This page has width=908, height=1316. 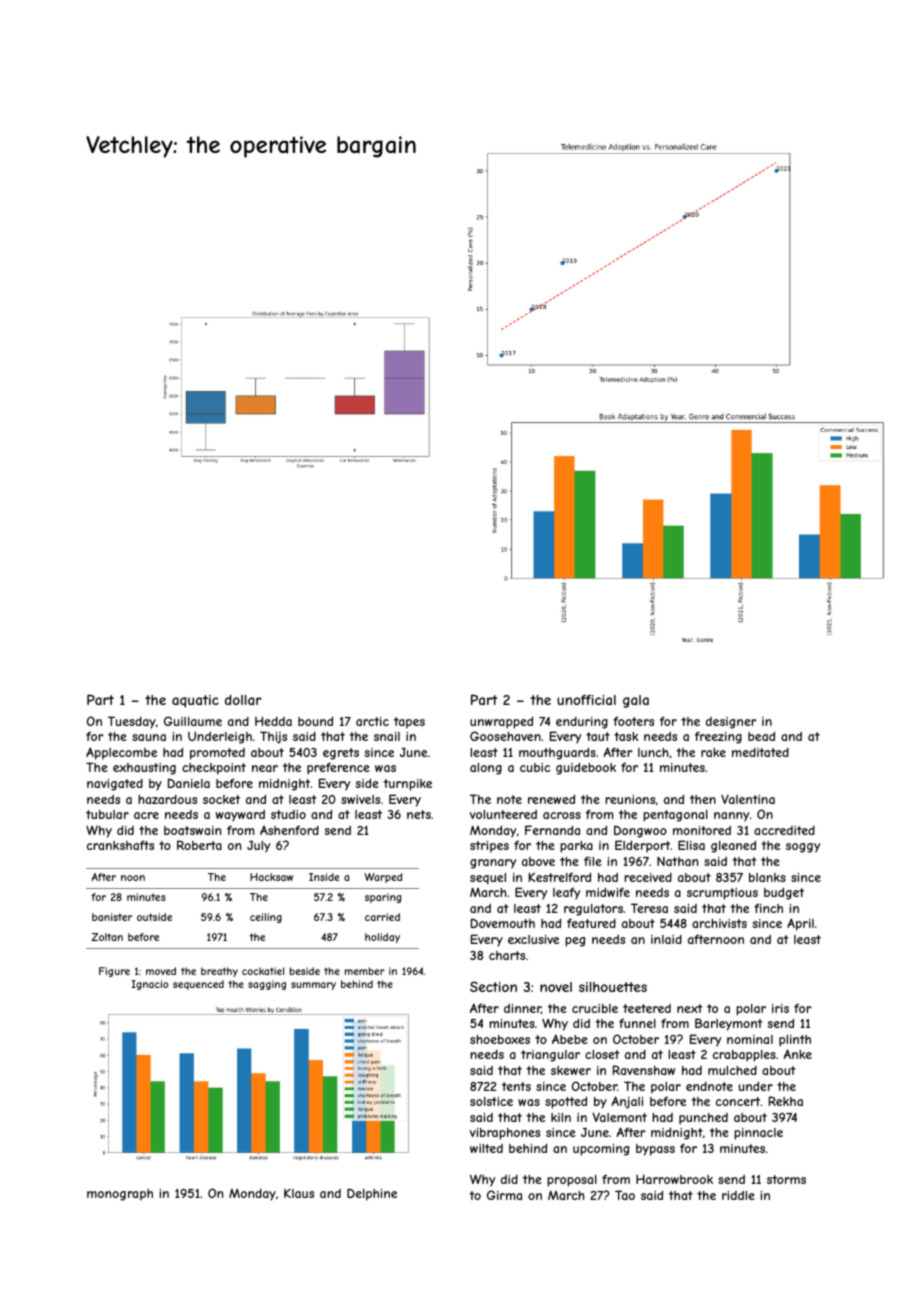 I want to click on monograph, so click(x=120, y=1195).
